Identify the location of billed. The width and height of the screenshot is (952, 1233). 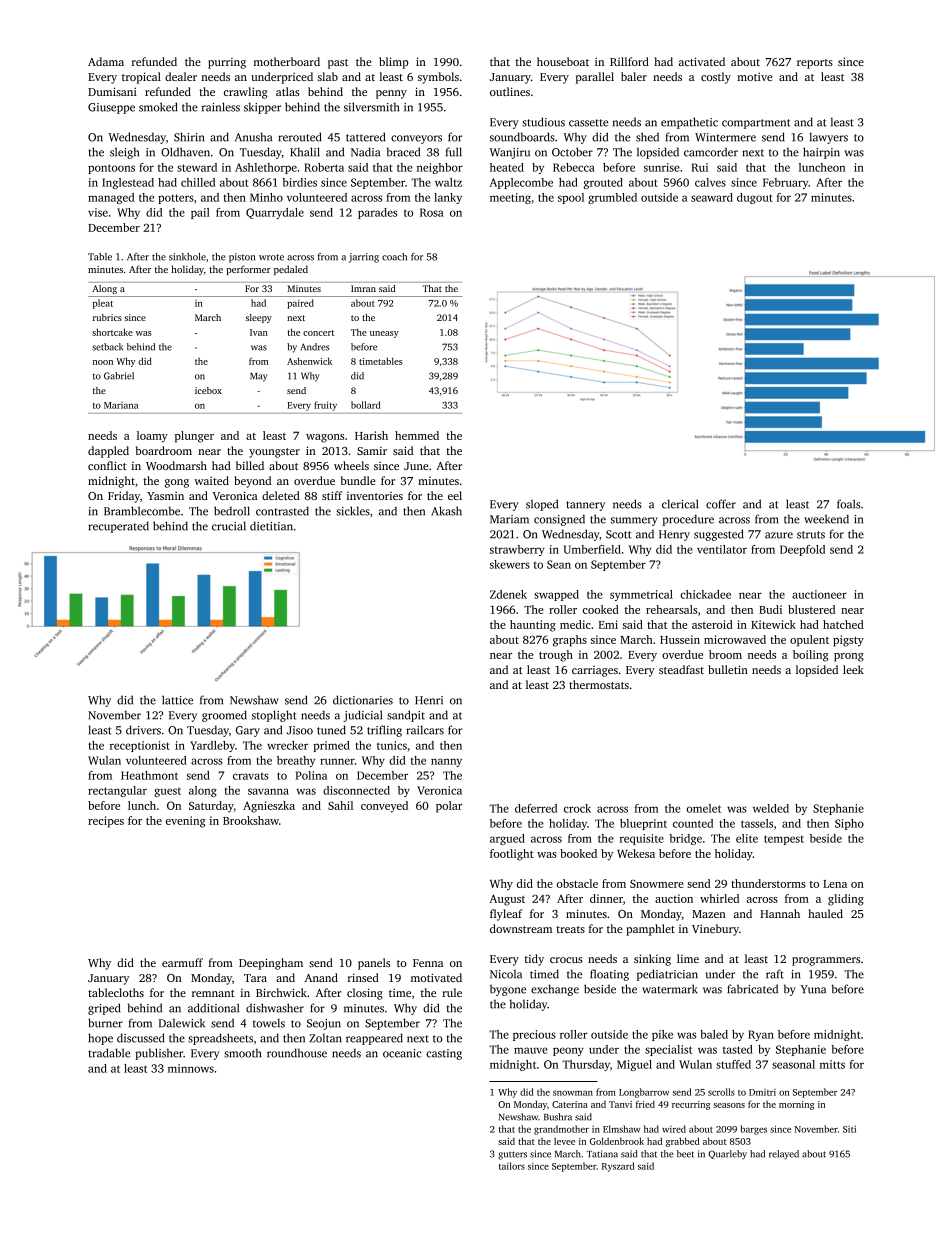
(250, 465).
